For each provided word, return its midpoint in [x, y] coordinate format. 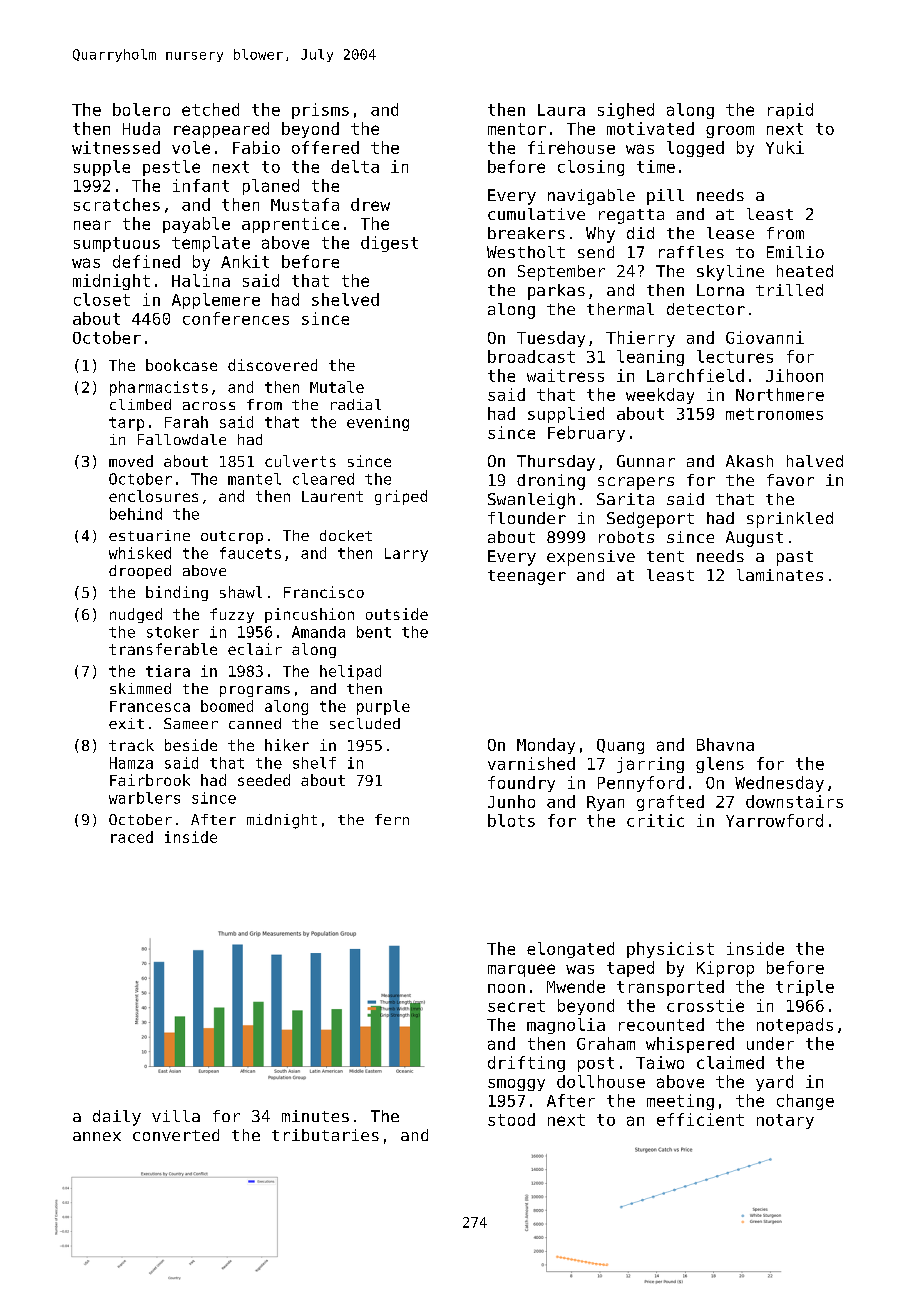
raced [132, 837]
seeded [264, 780]
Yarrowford [774, 820]
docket [346, 535]
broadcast [531, 356]
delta [355, 166]
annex [97, 1136]
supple [102, 168]
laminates [780, 575]
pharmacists [159, 388]
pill [665, 197]
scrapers [636, 483]
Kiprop [725, 969]
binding [177, 593]
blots [511, 820]
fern [392, 819]
